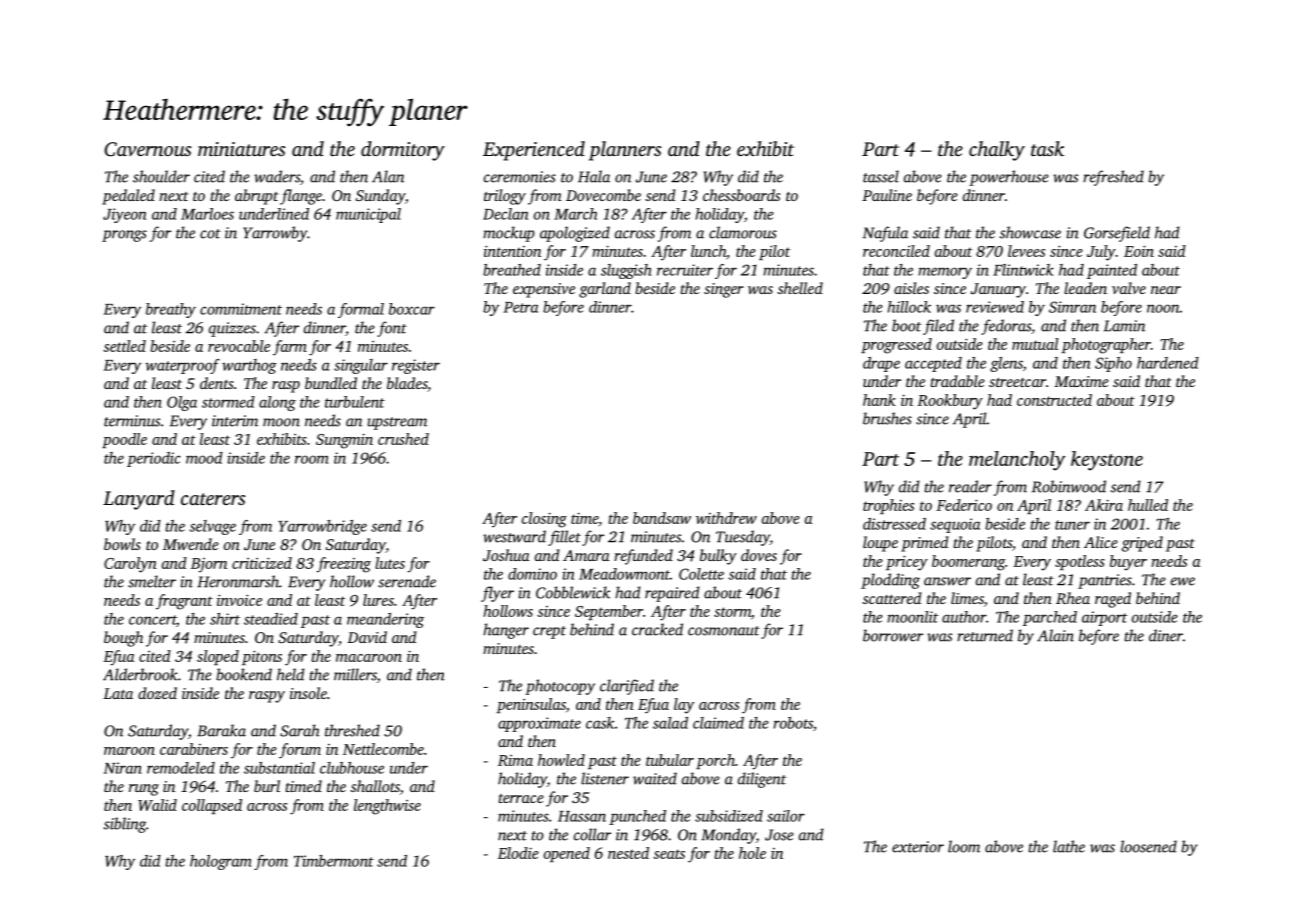 This document has height=924, width=1308. What do you see at coordinates (147, 149) in the document?
I see `Cavernous` at bounding box center [147, 149].
